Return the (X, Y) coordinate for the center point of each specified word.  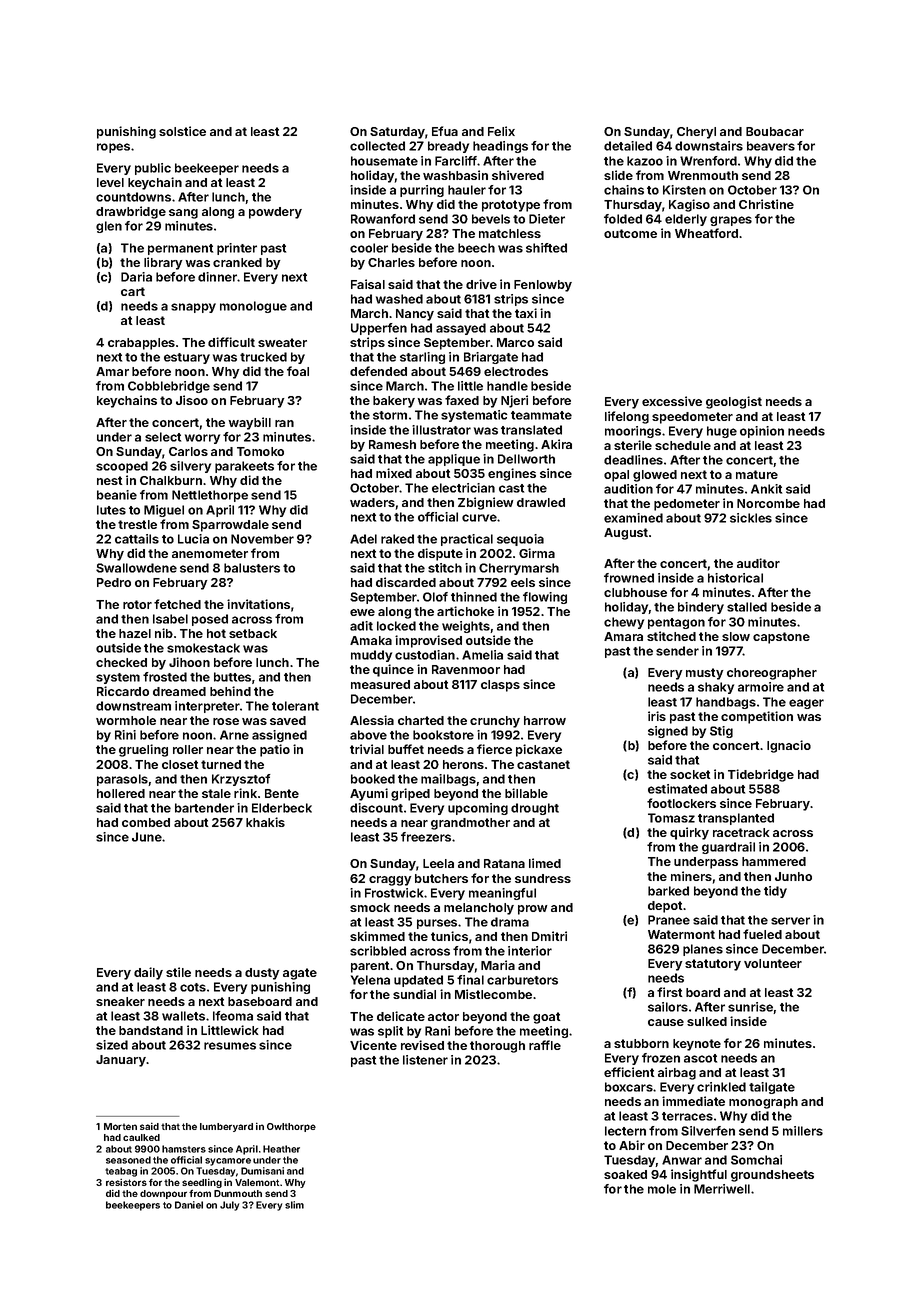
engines (512, 474)
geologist (734, 402)
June (147, 837)
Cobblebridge (169, 387)
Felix (501, 131)
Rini (125, 735)
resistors (126, 1182)
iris (657, 716)
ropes (113, 148)
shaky (716, 688)
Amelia (482, 655)
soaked (625, 1174)
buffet (406, 749)
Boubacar (775, 131)
